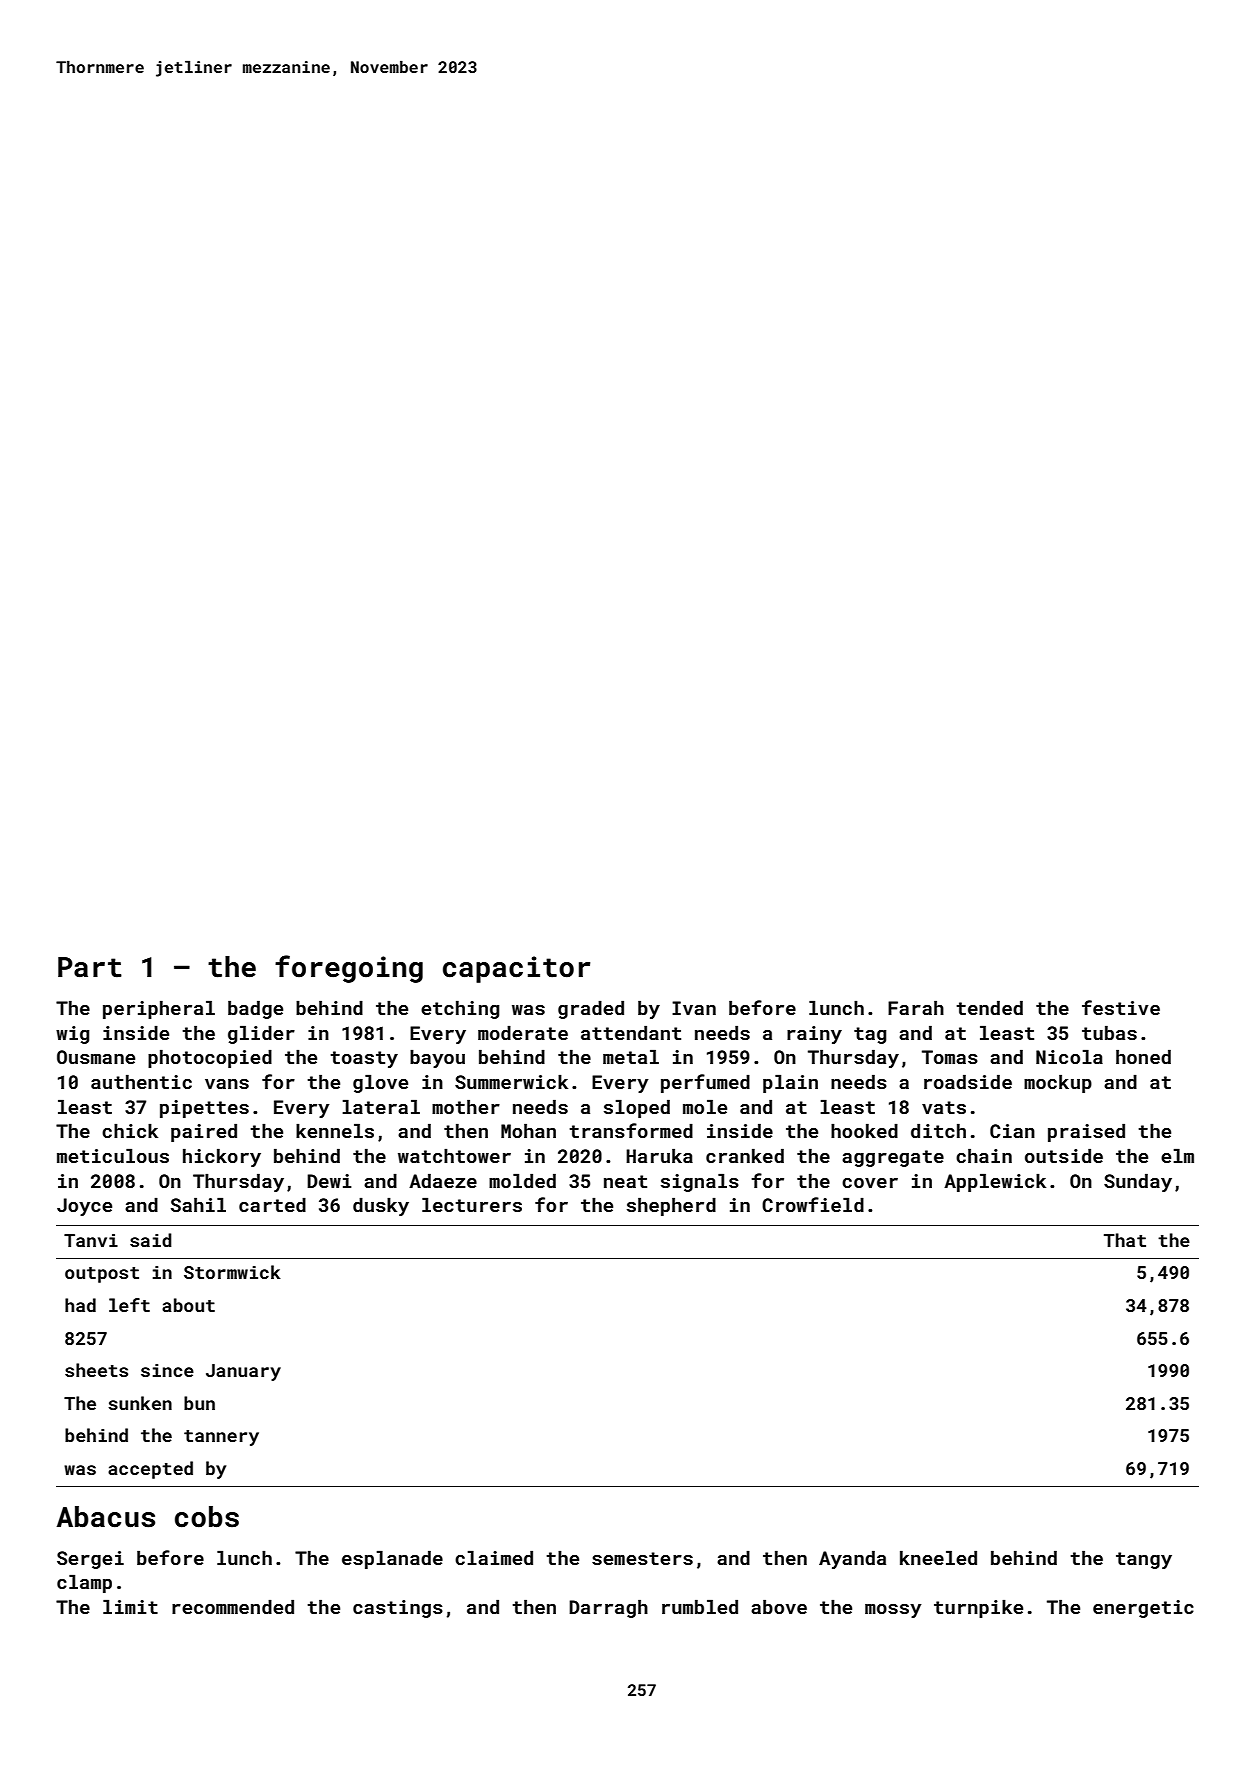 The image size is (1255, 1775). I want to click on That, so click(1125, 1240).
